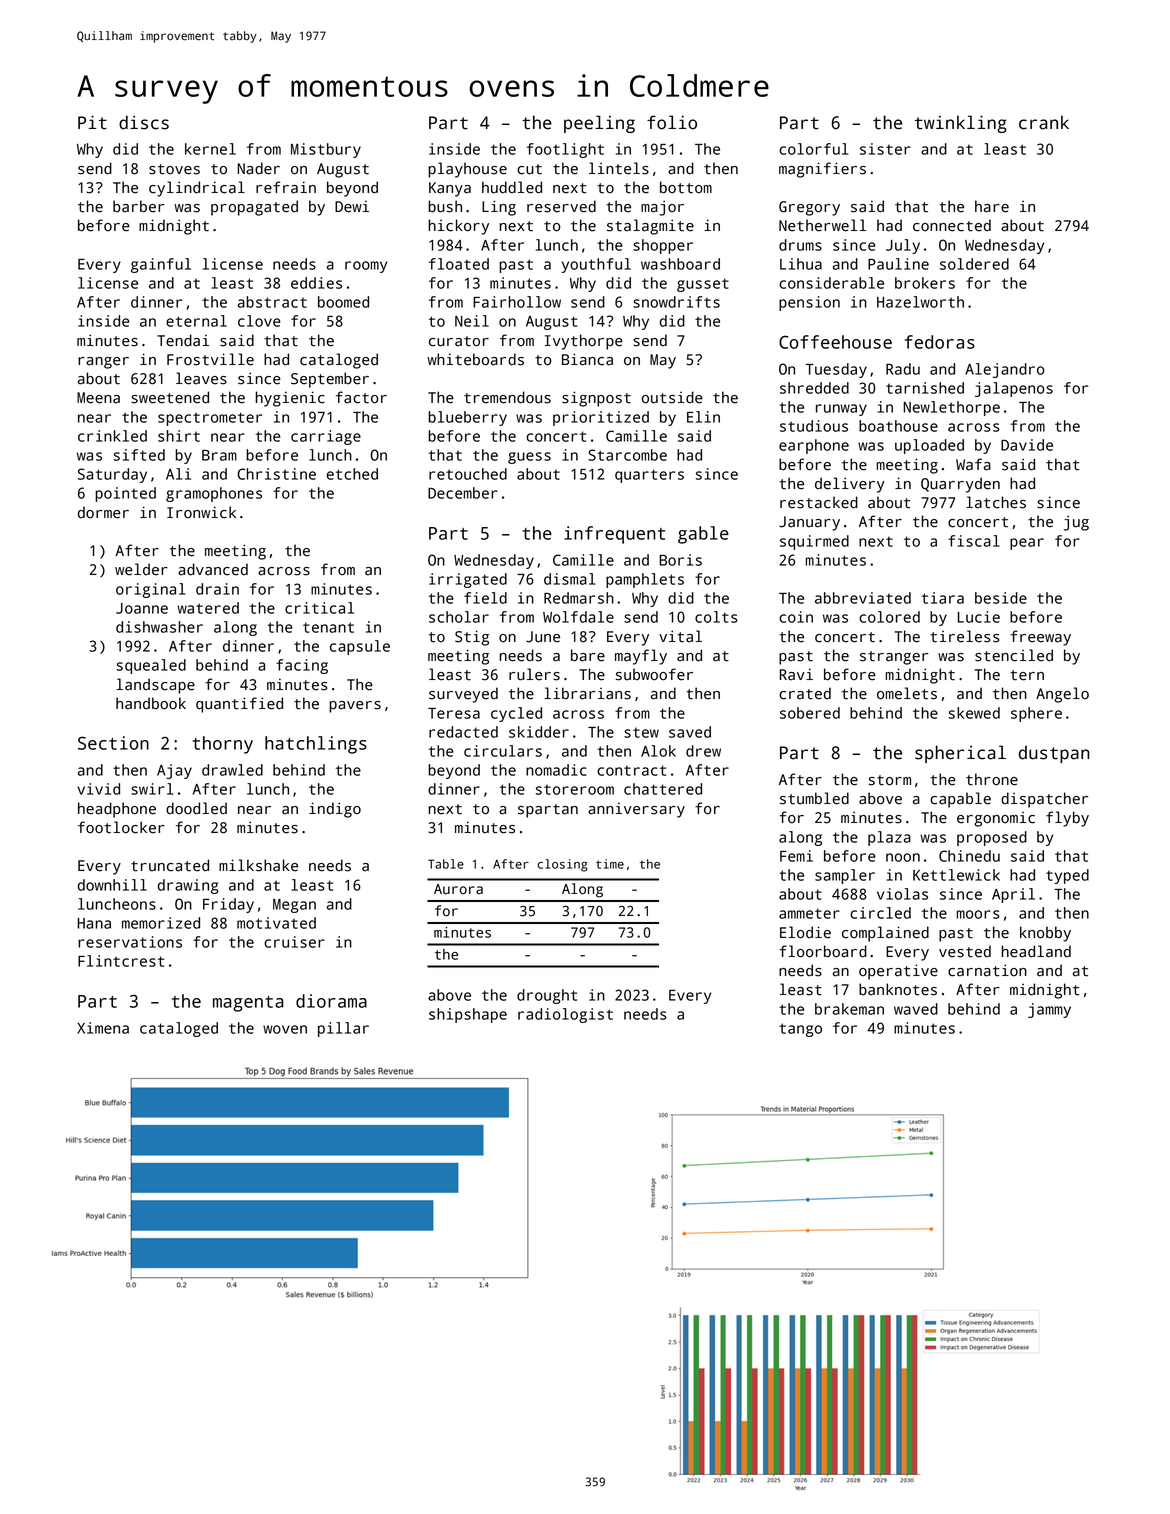  What do you see at coordinates (534, 674) in the page?
I see `rulers` at bounding box center [534, 674].
